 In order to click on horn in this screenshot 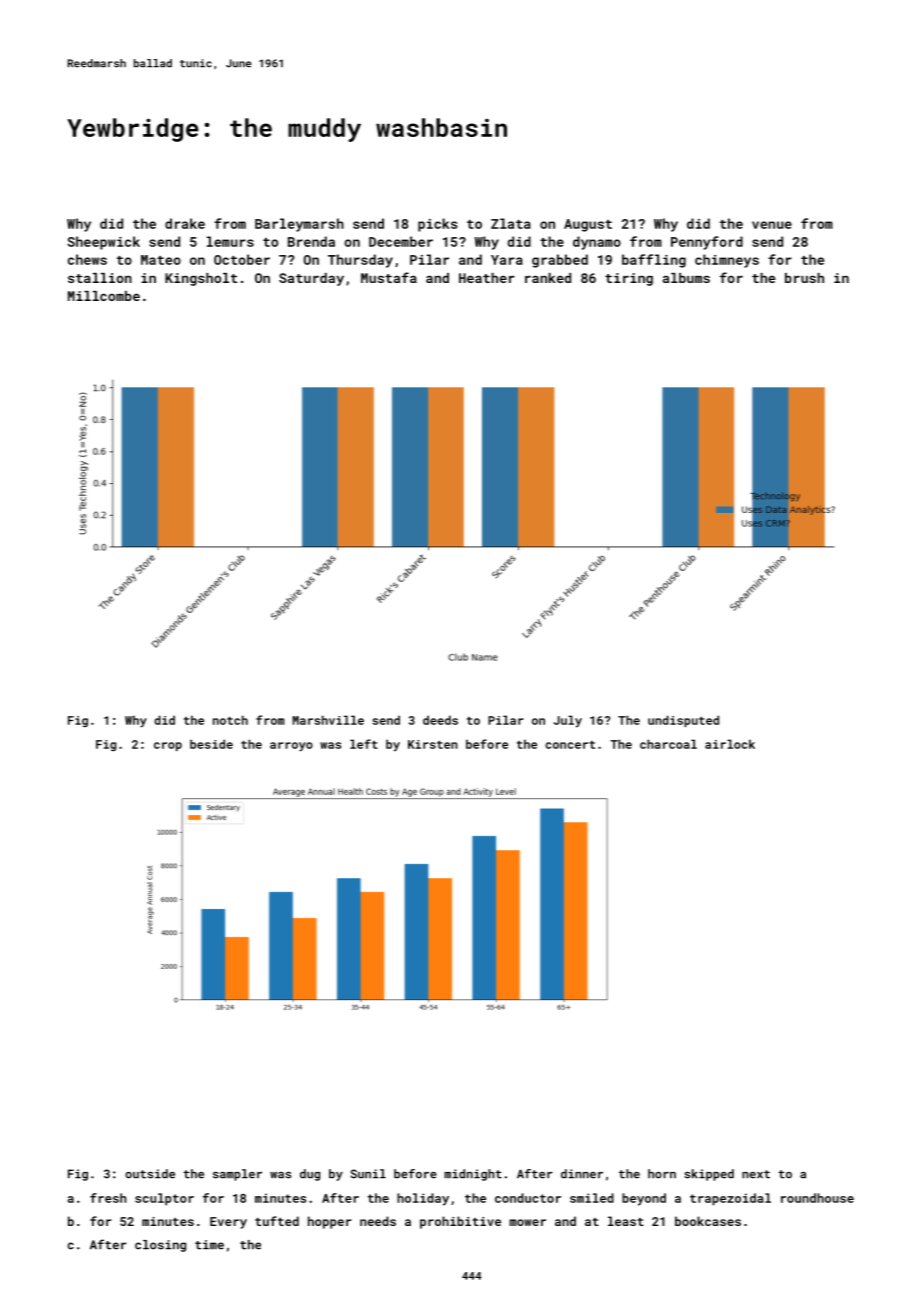, I will do `click(662, 1174)`.
